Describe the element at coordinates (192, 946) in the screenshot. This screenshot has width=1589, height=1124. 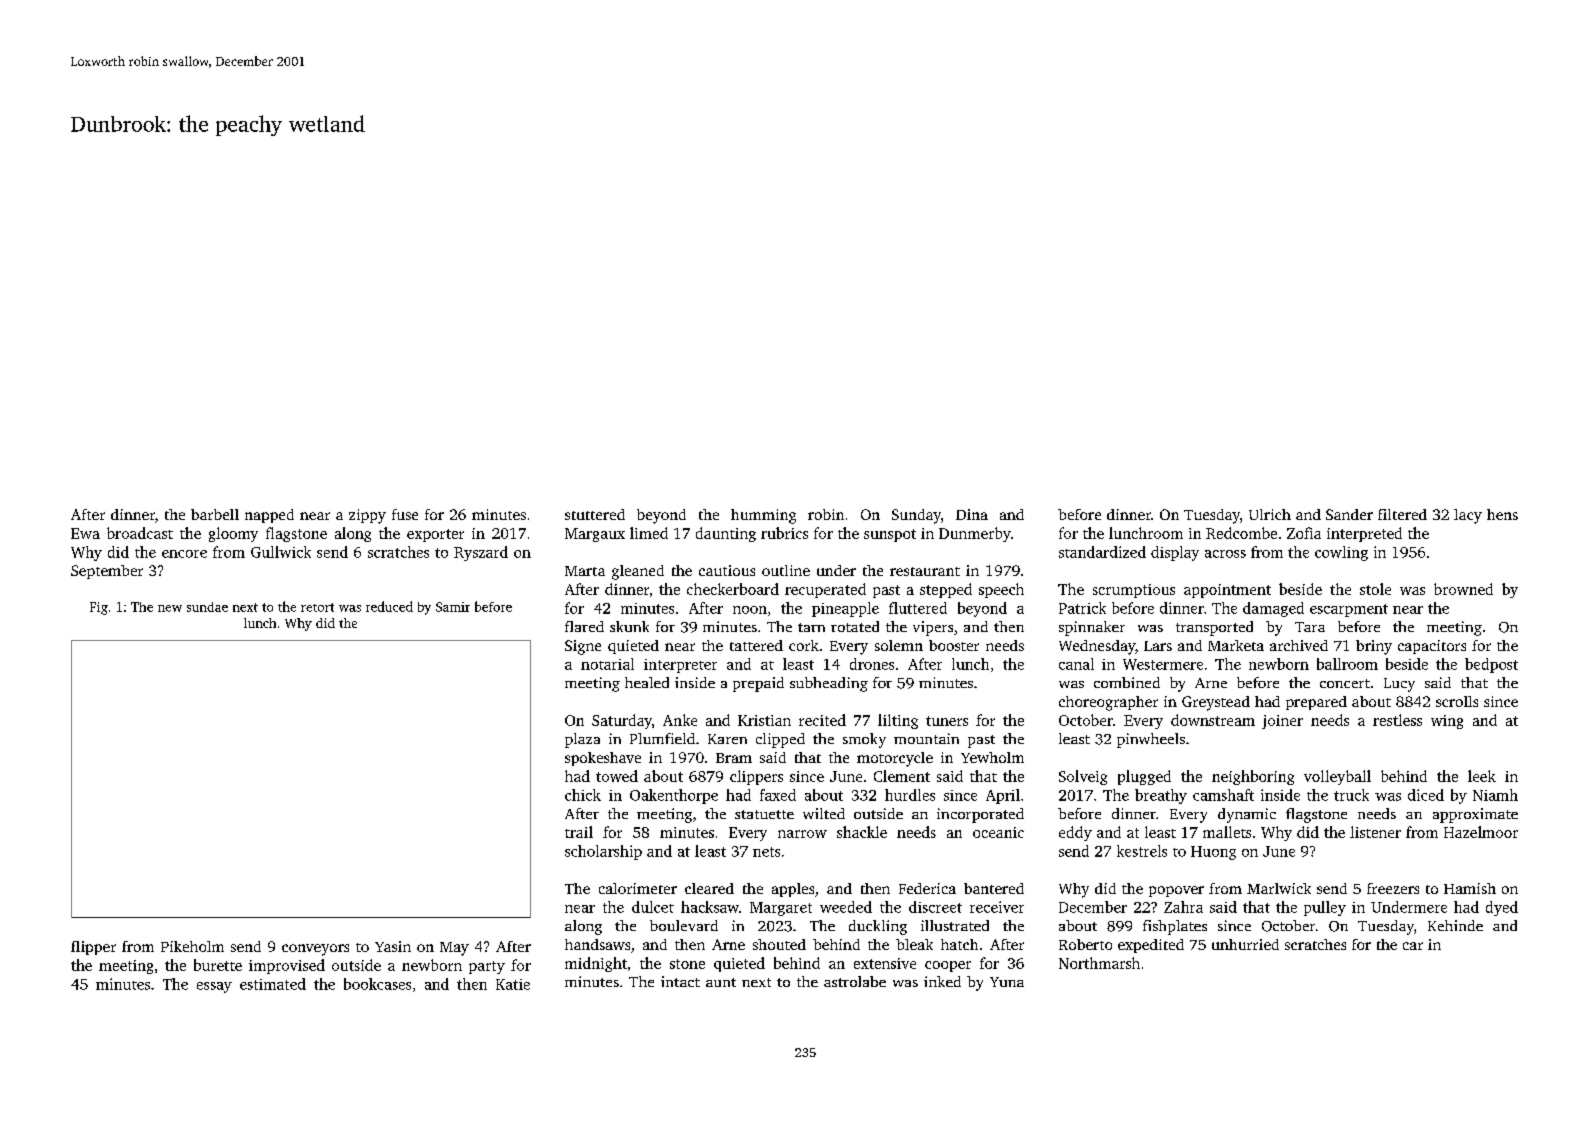
I see `Pikeholm` at that location.
